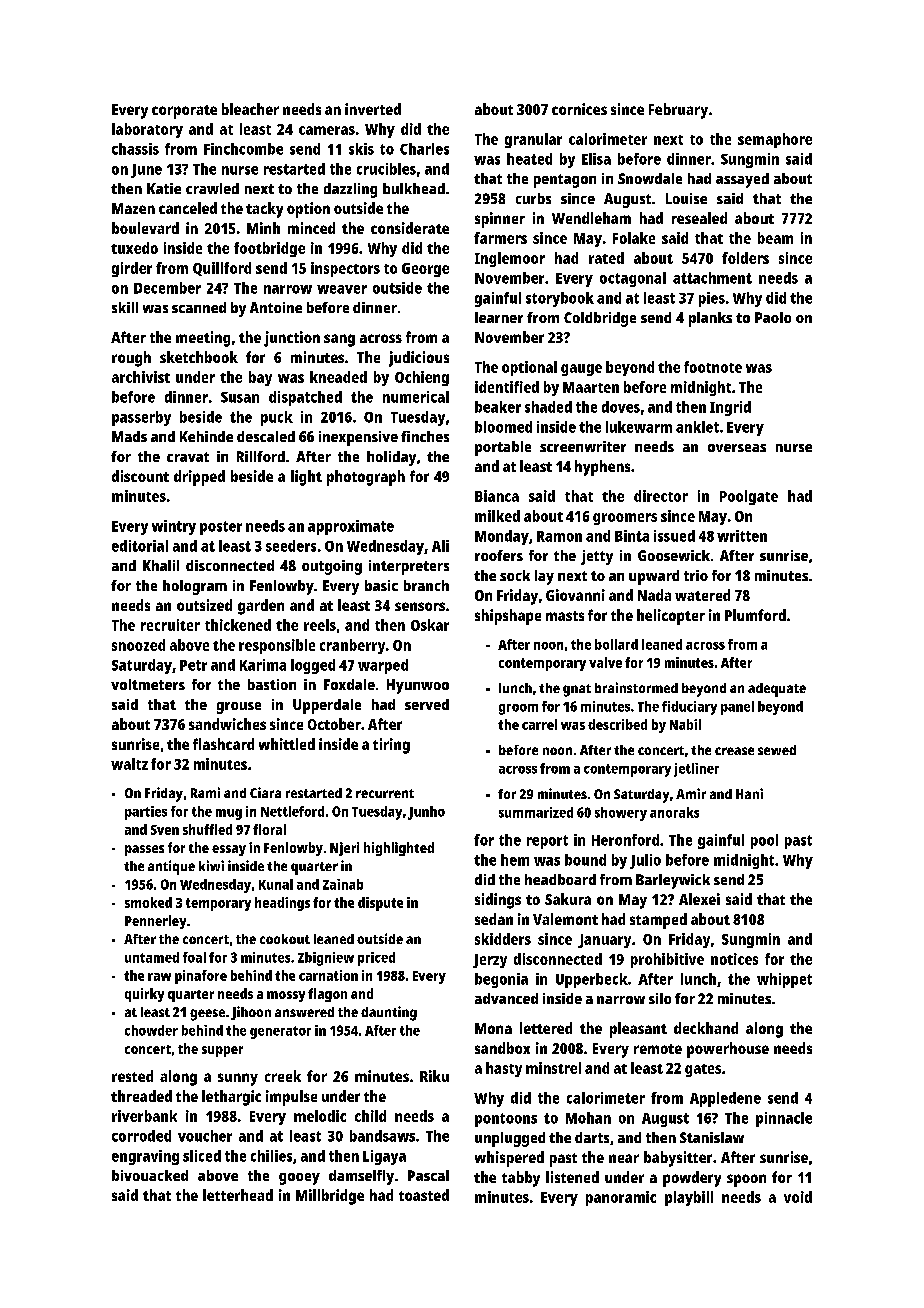 This document has width=924, height=1308. What do you see at coordinates (141, 418) in the document?
I see `passerby` at bounding box center [141, 418].
